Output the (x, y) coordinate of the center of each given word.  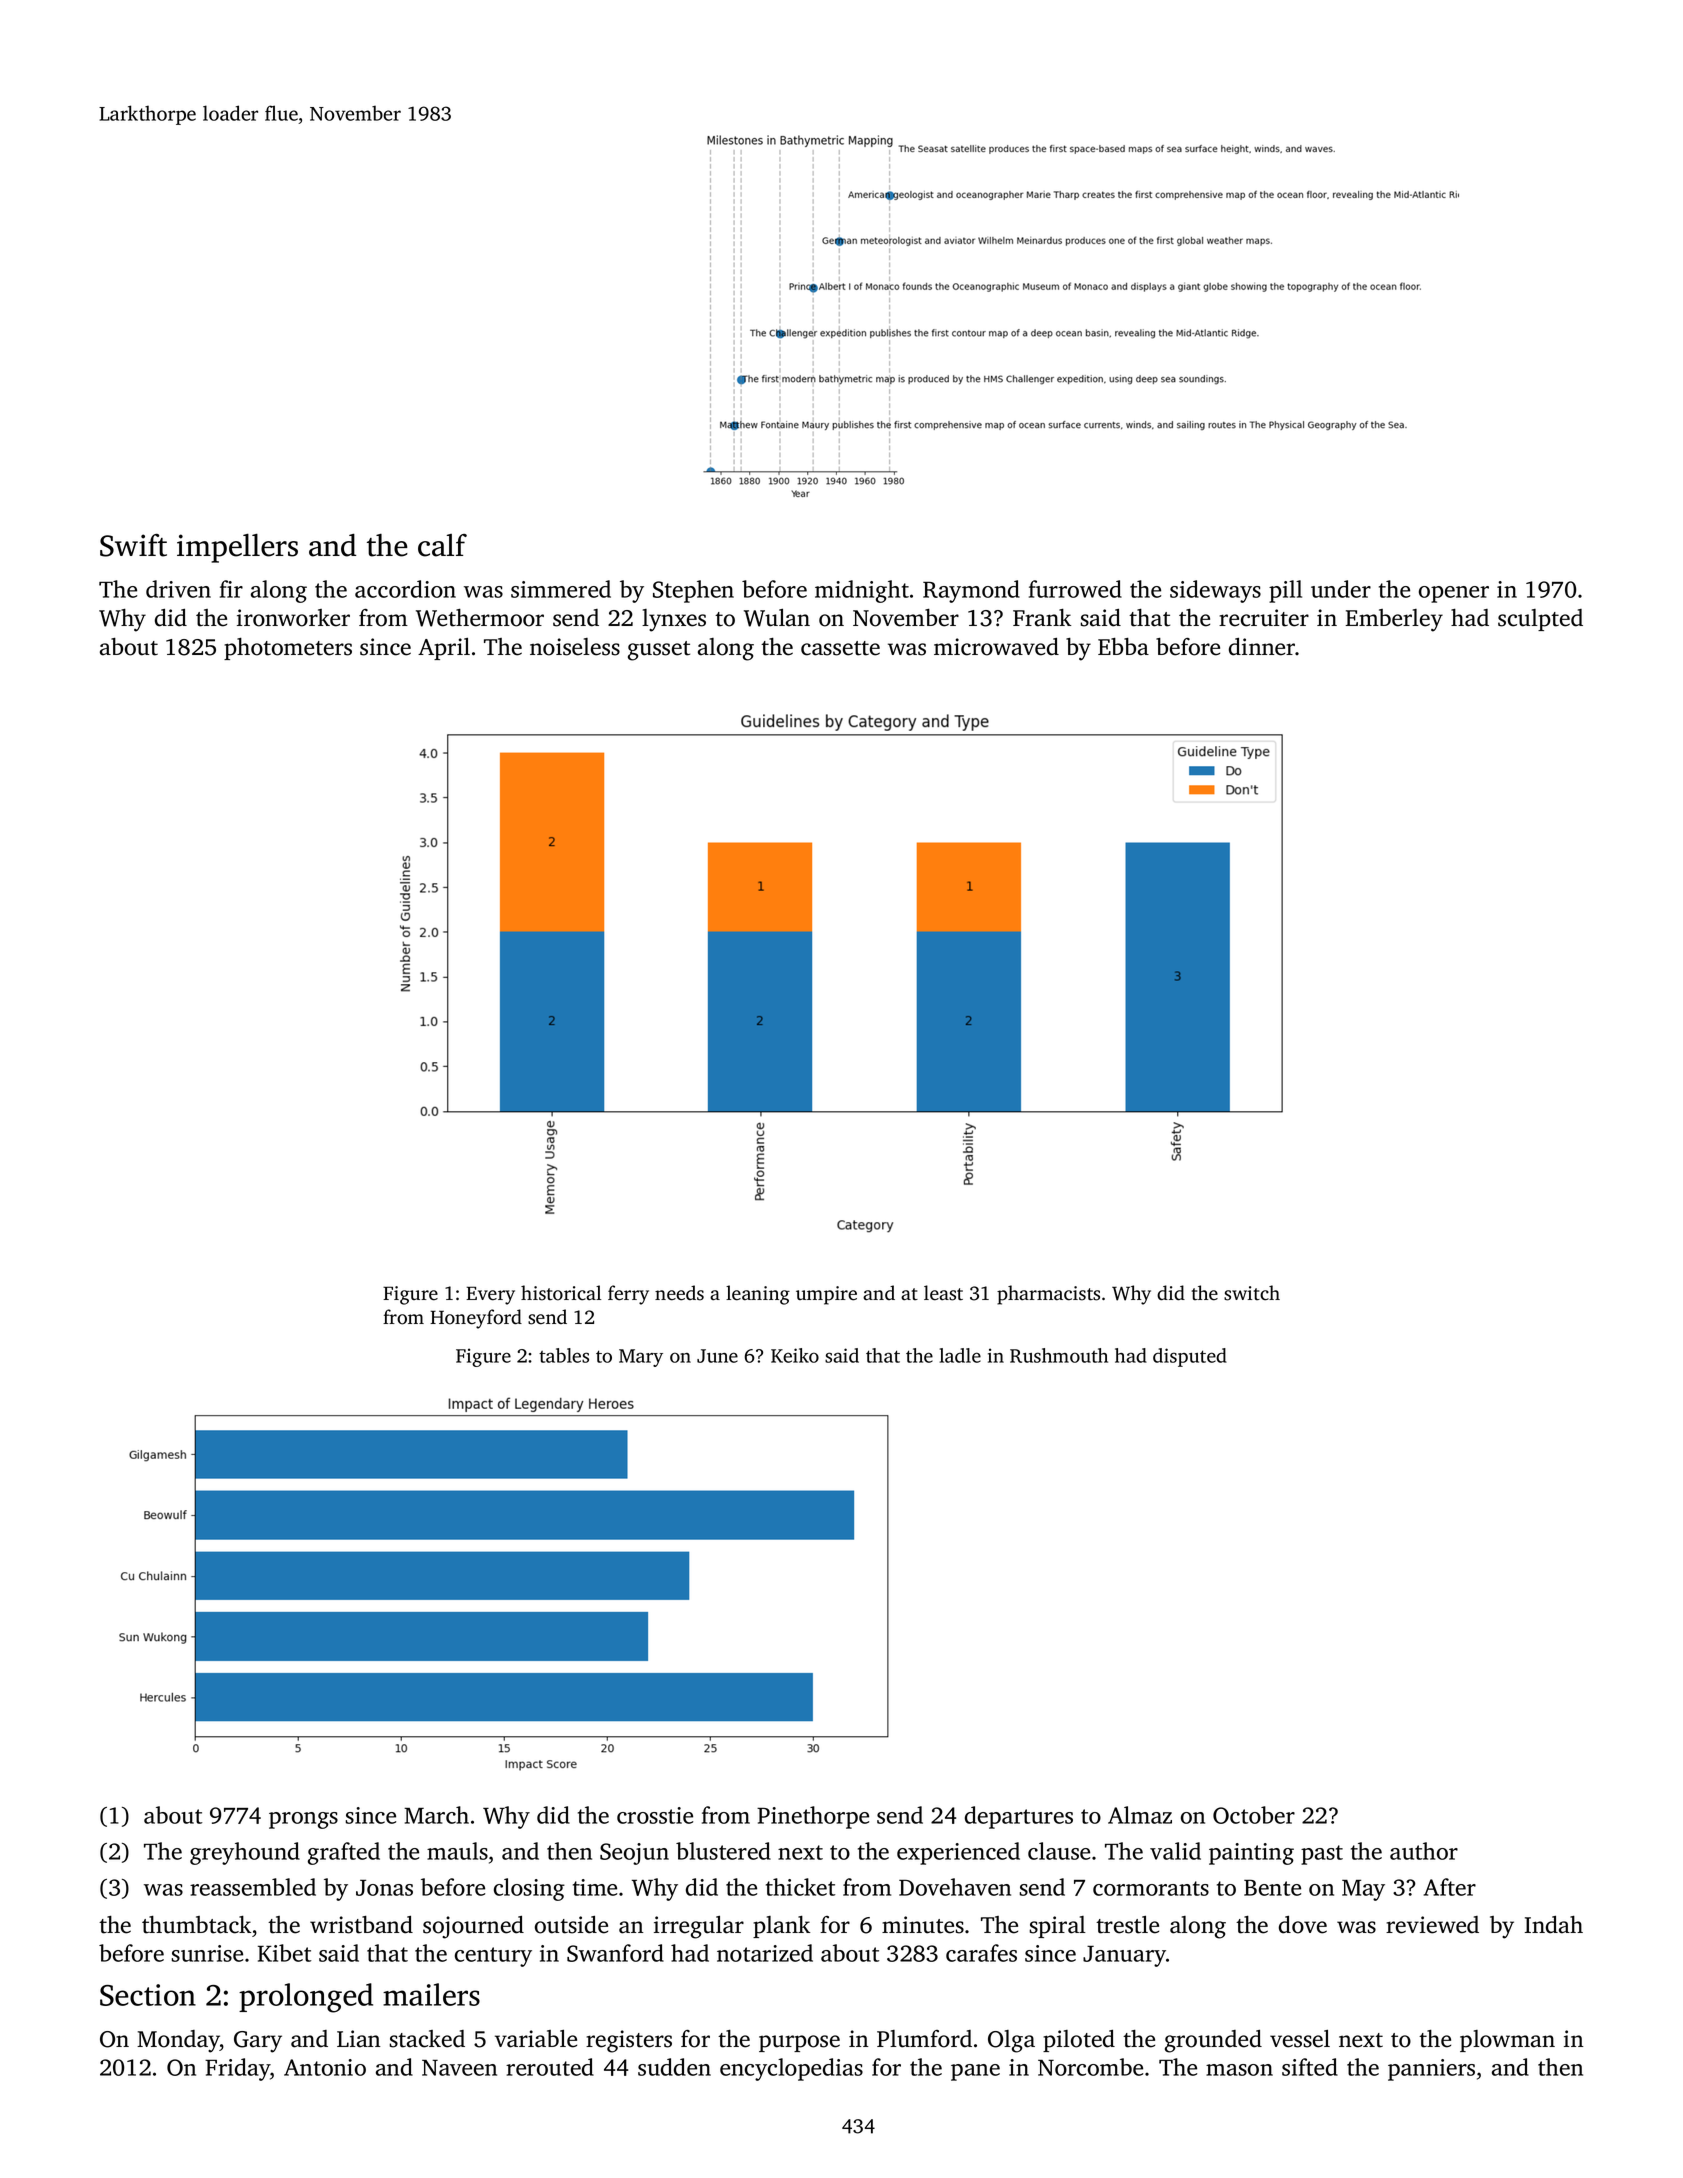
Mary (641, 1358)
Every (490, 1295)
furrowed (1075, 589)
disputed (1190, 1357)
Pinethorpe (813, 1817)
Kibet (284, 1953)
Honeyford (476, 1319)
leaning (758, 1295)
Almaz (1140, 1815)
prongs (303, 1820)
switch (1252, 1293)
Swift (133, 545)
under (1341, 589)
